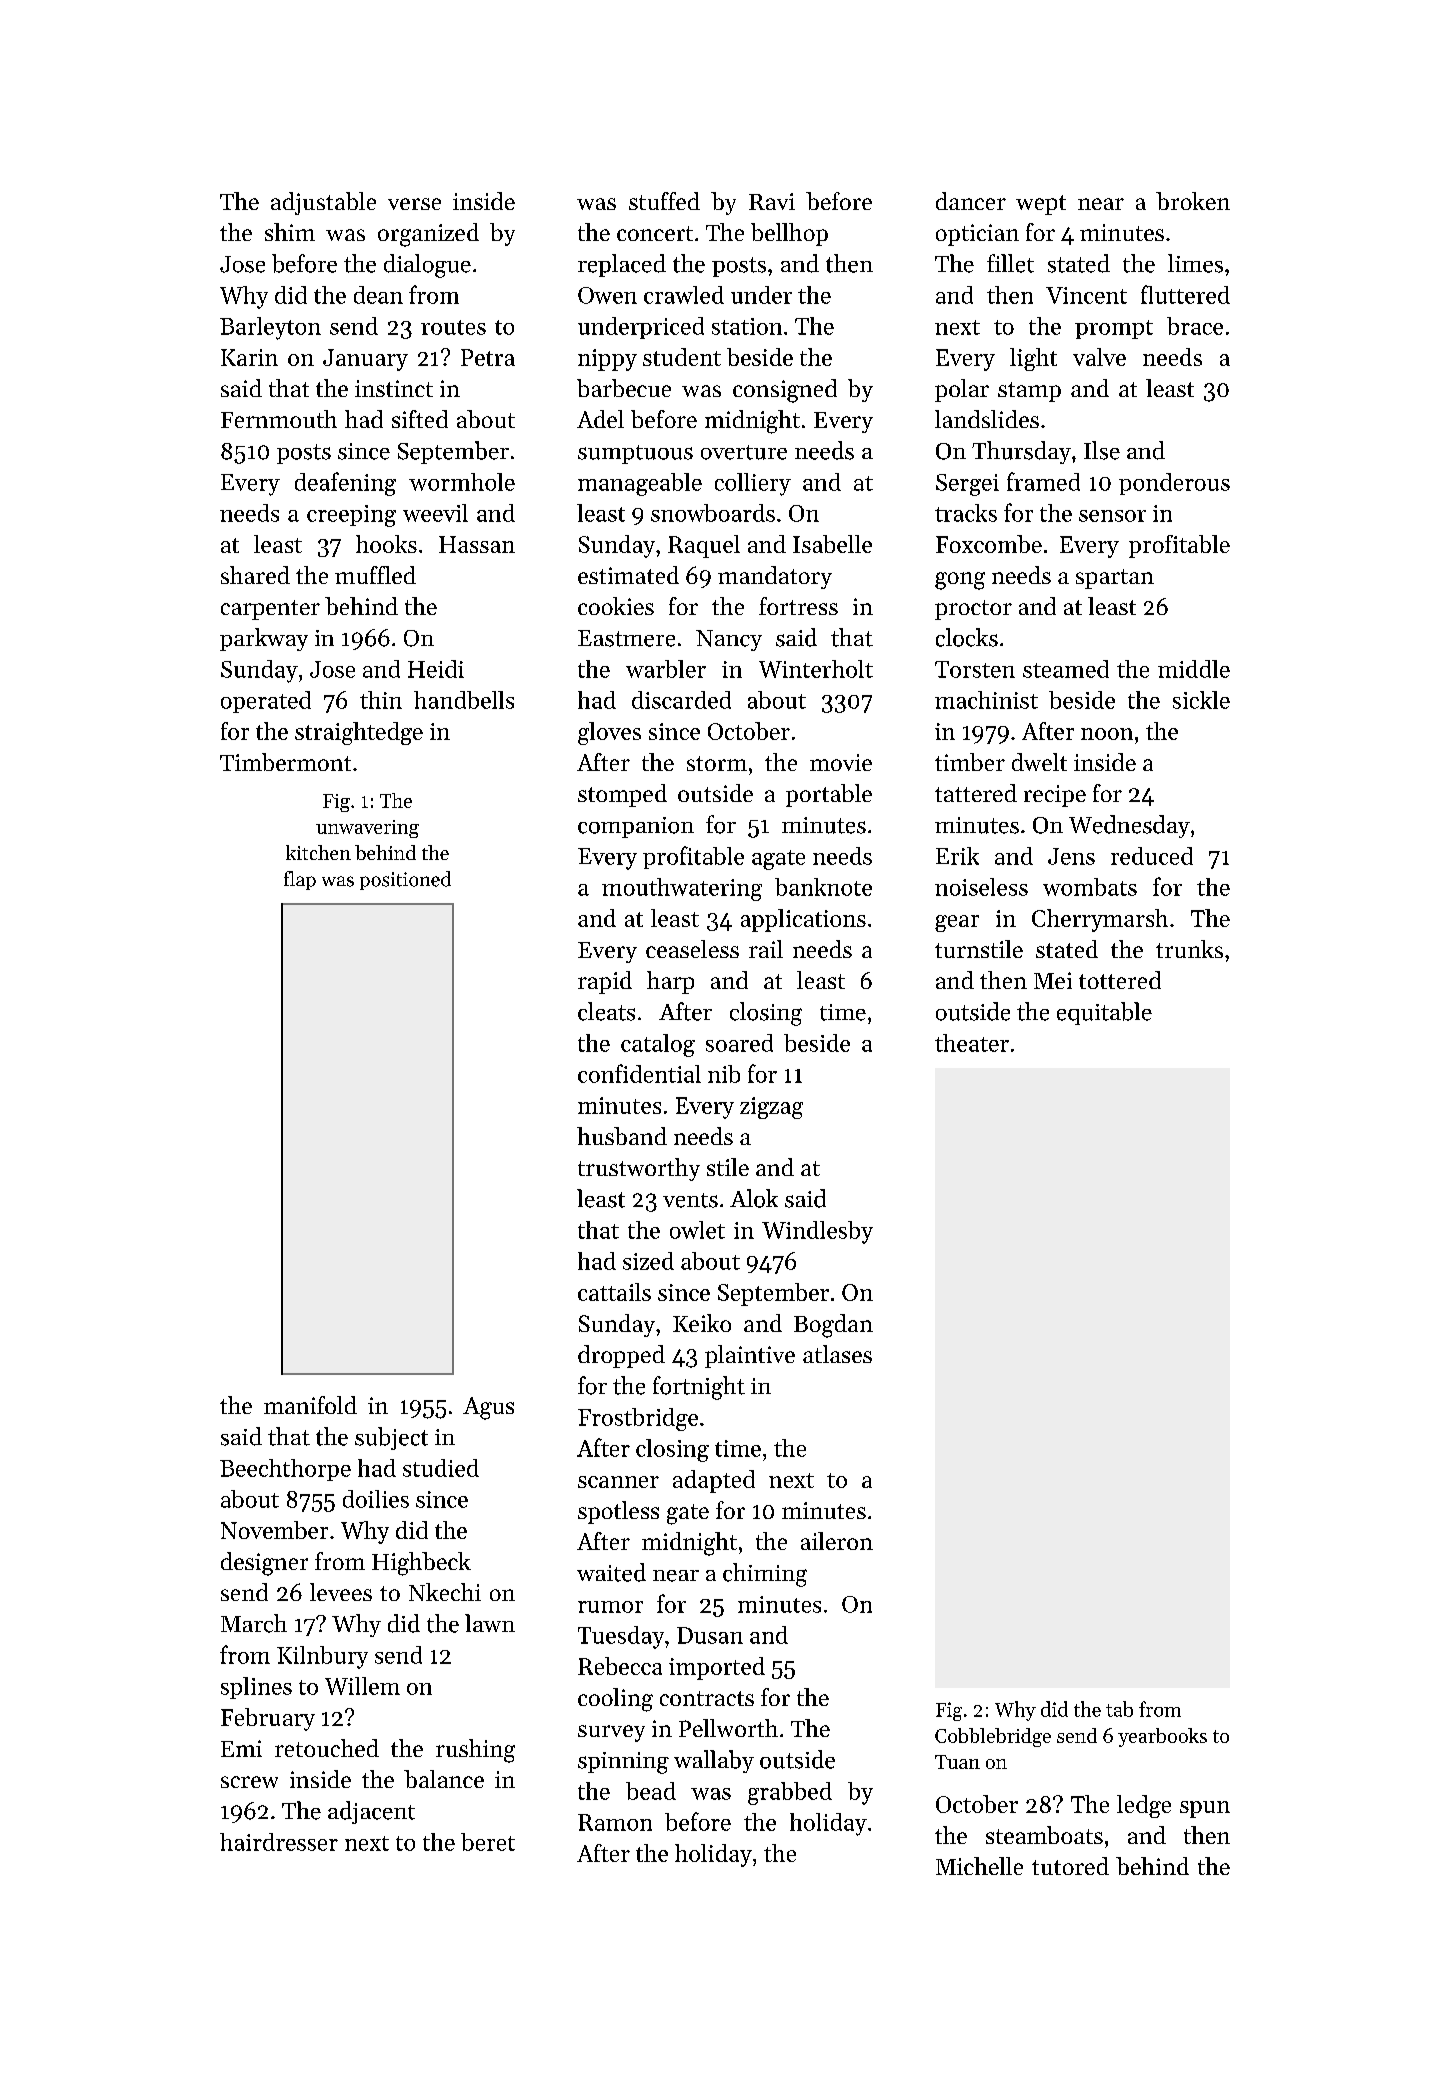  What do you see at coordinates (823, 887) in the screenshot?
I see `banknote` at bounding box center [823, 887].
